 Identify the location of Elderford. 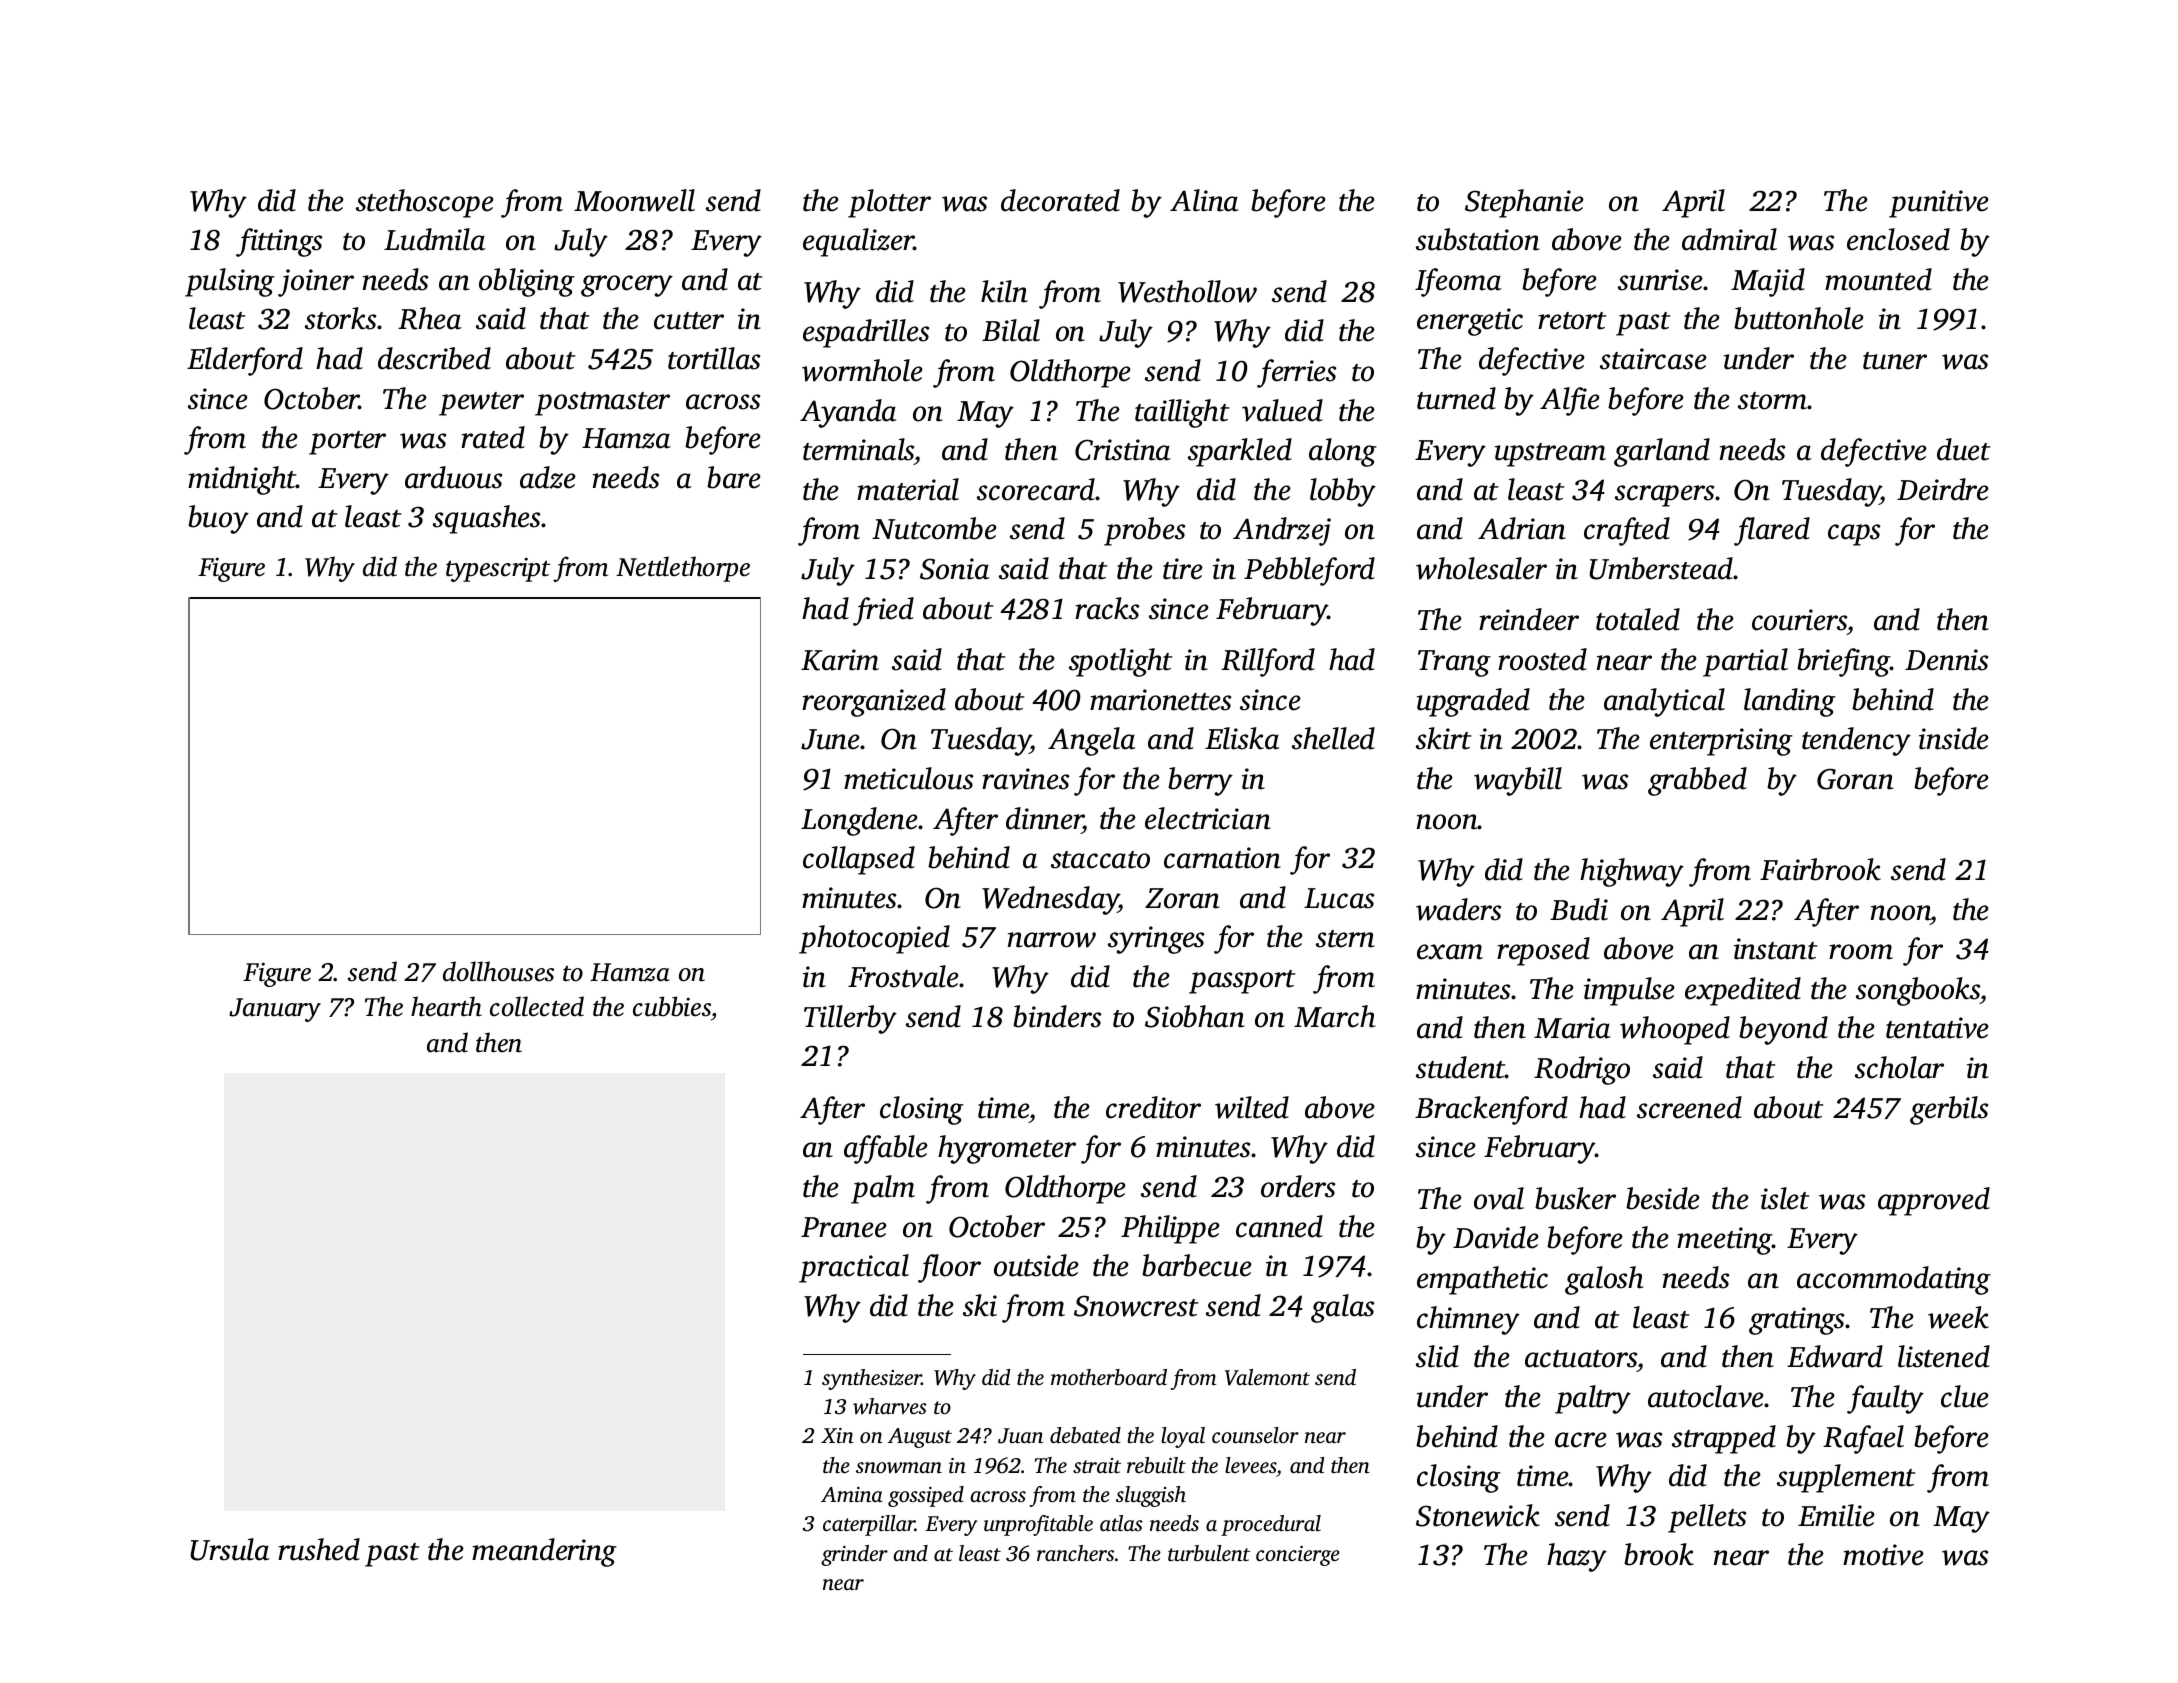
(245, 361).
